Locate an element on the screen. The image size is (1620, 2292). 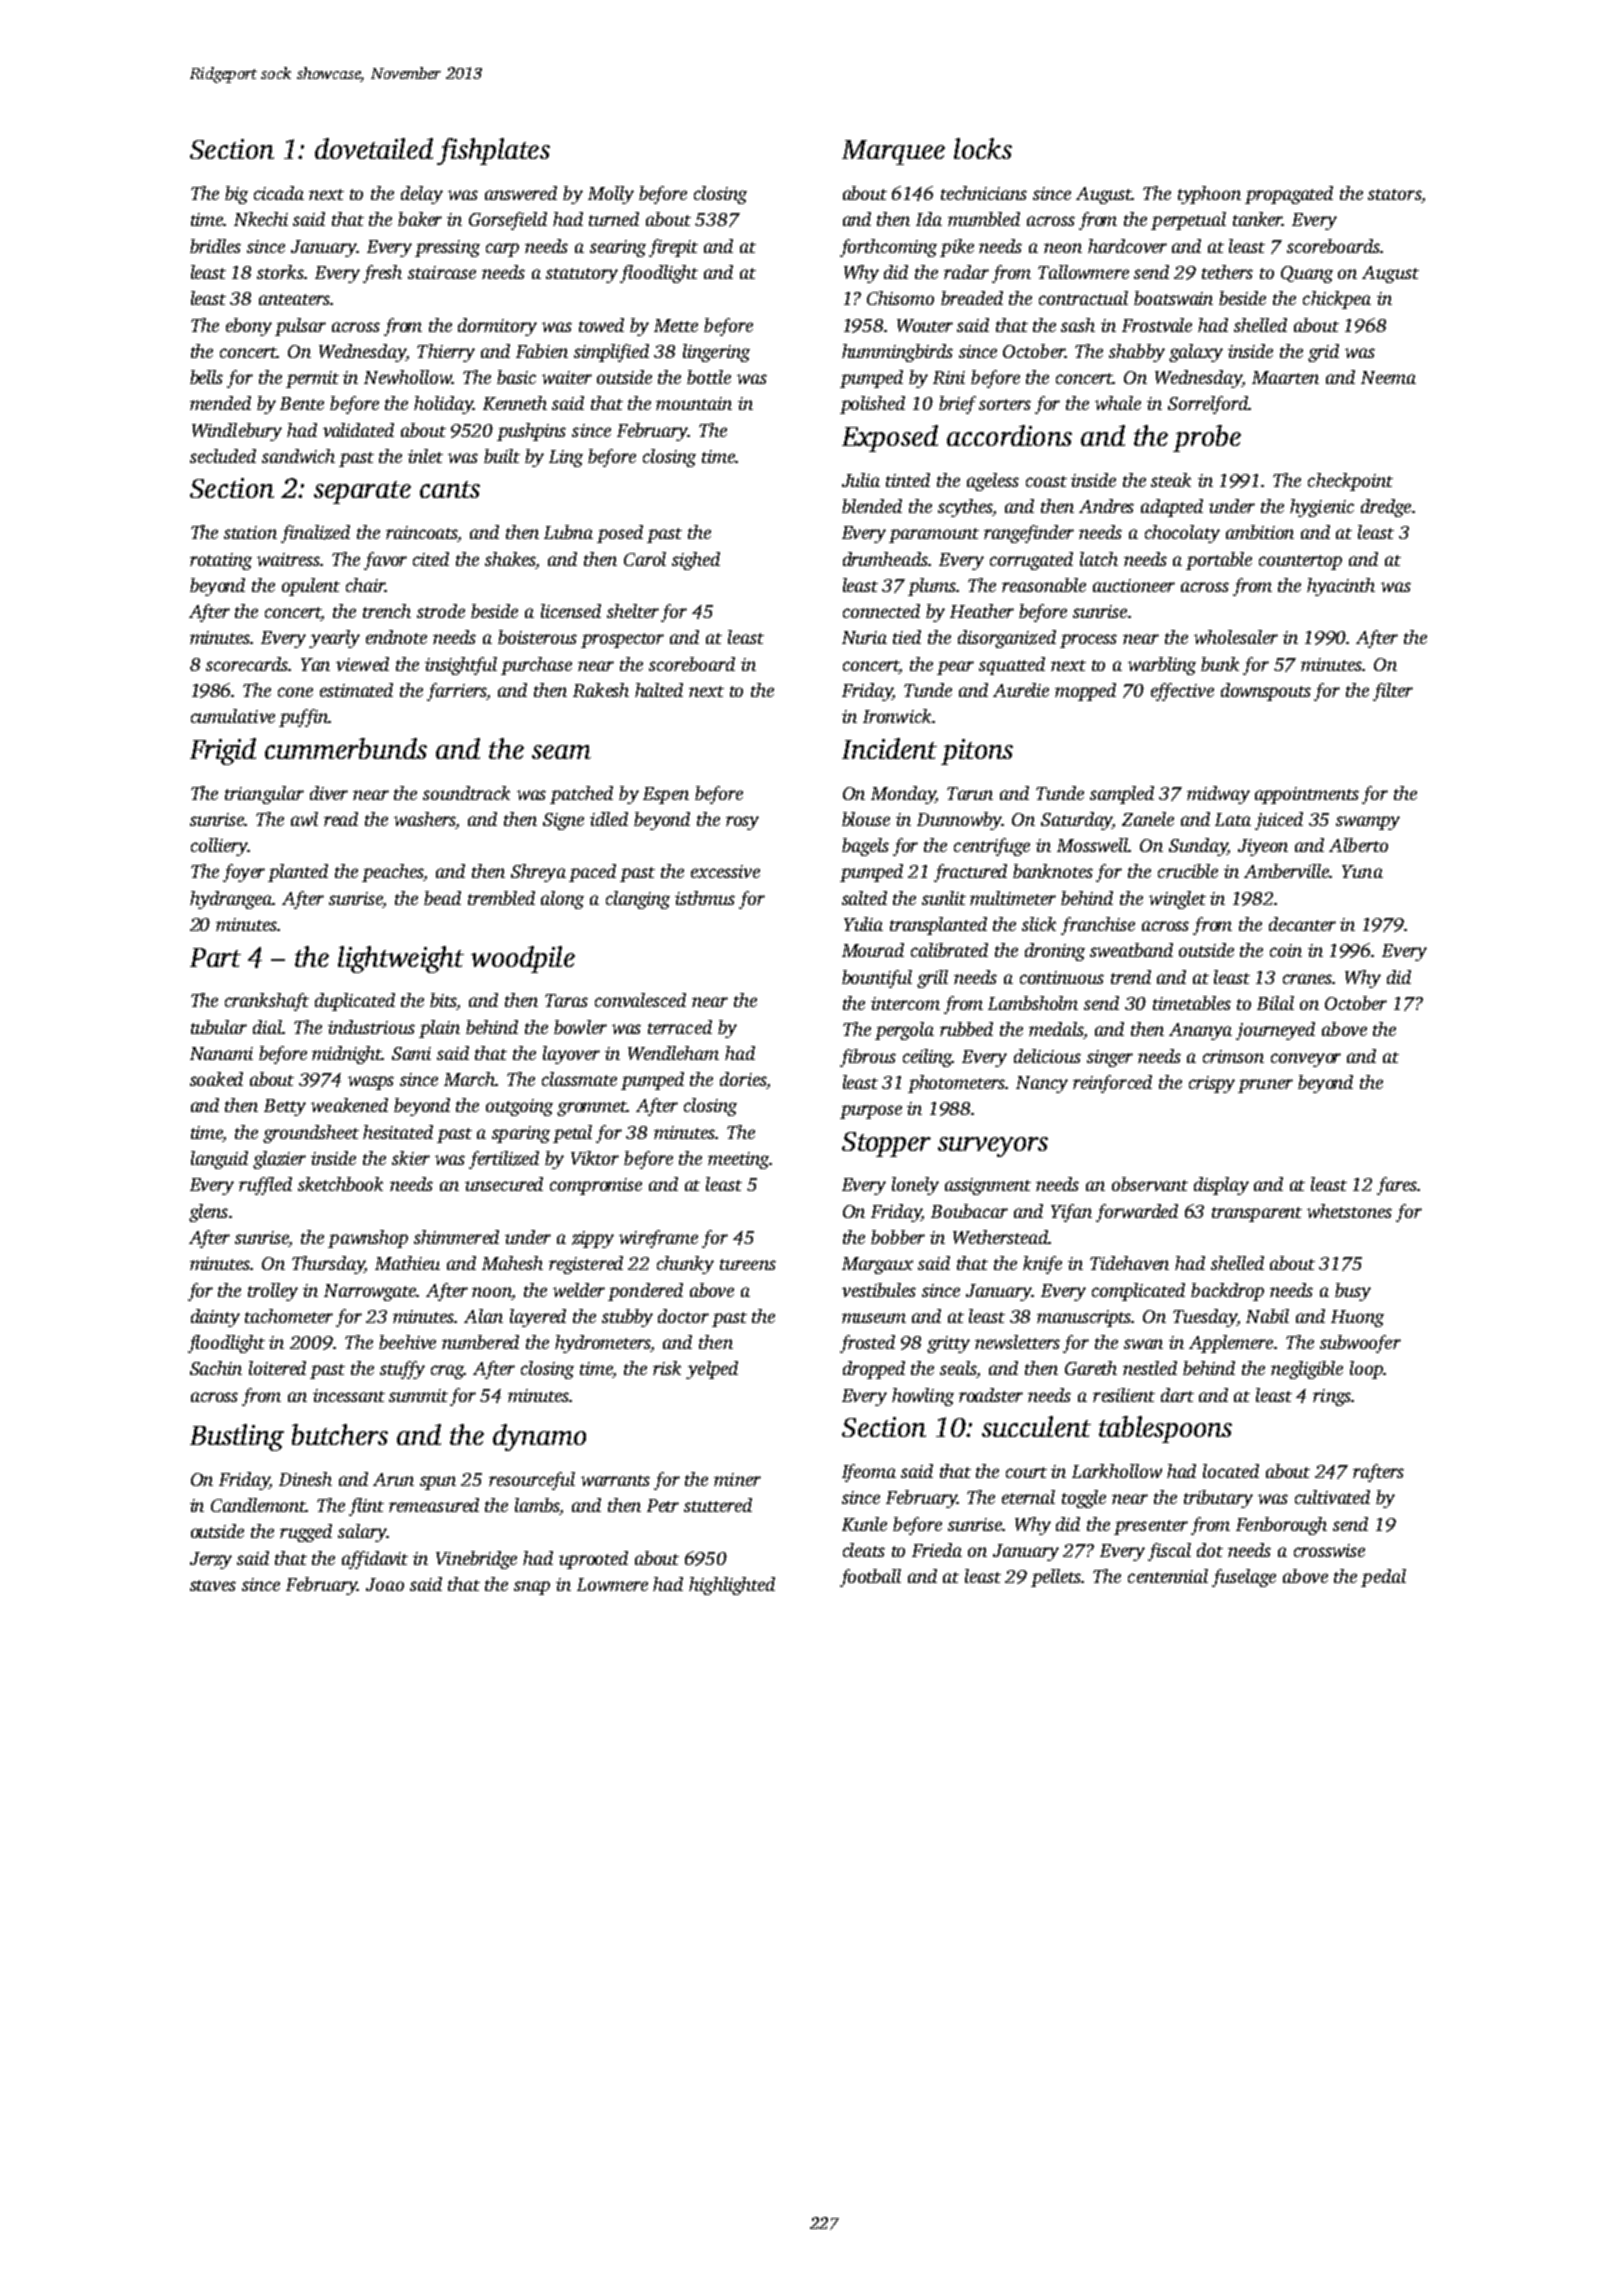
hummingbirds is located at coordinates (897, 353).
